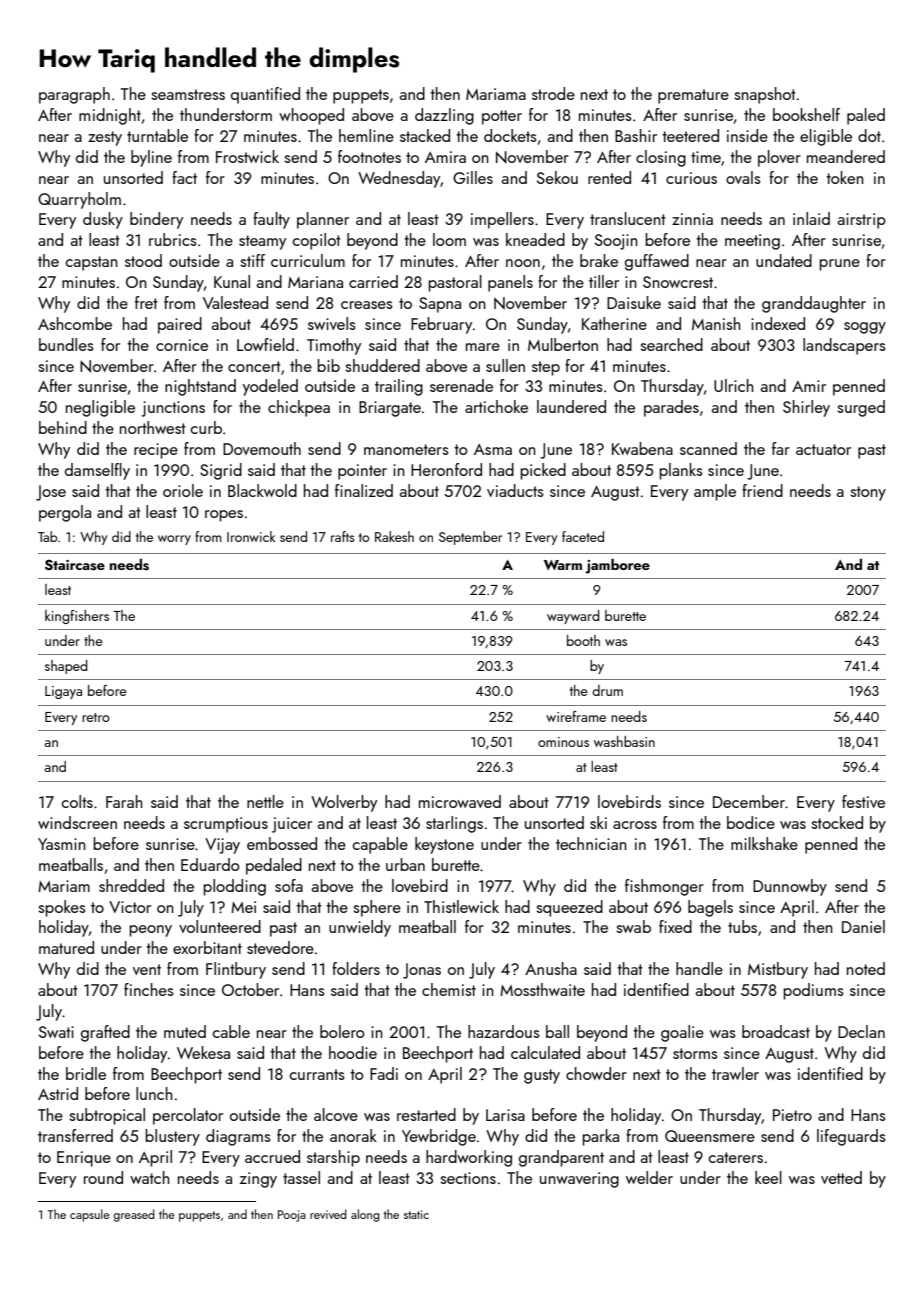 This screenshot has height=1308, width=924. I want to click on Yasmin, so click(62, 844).
